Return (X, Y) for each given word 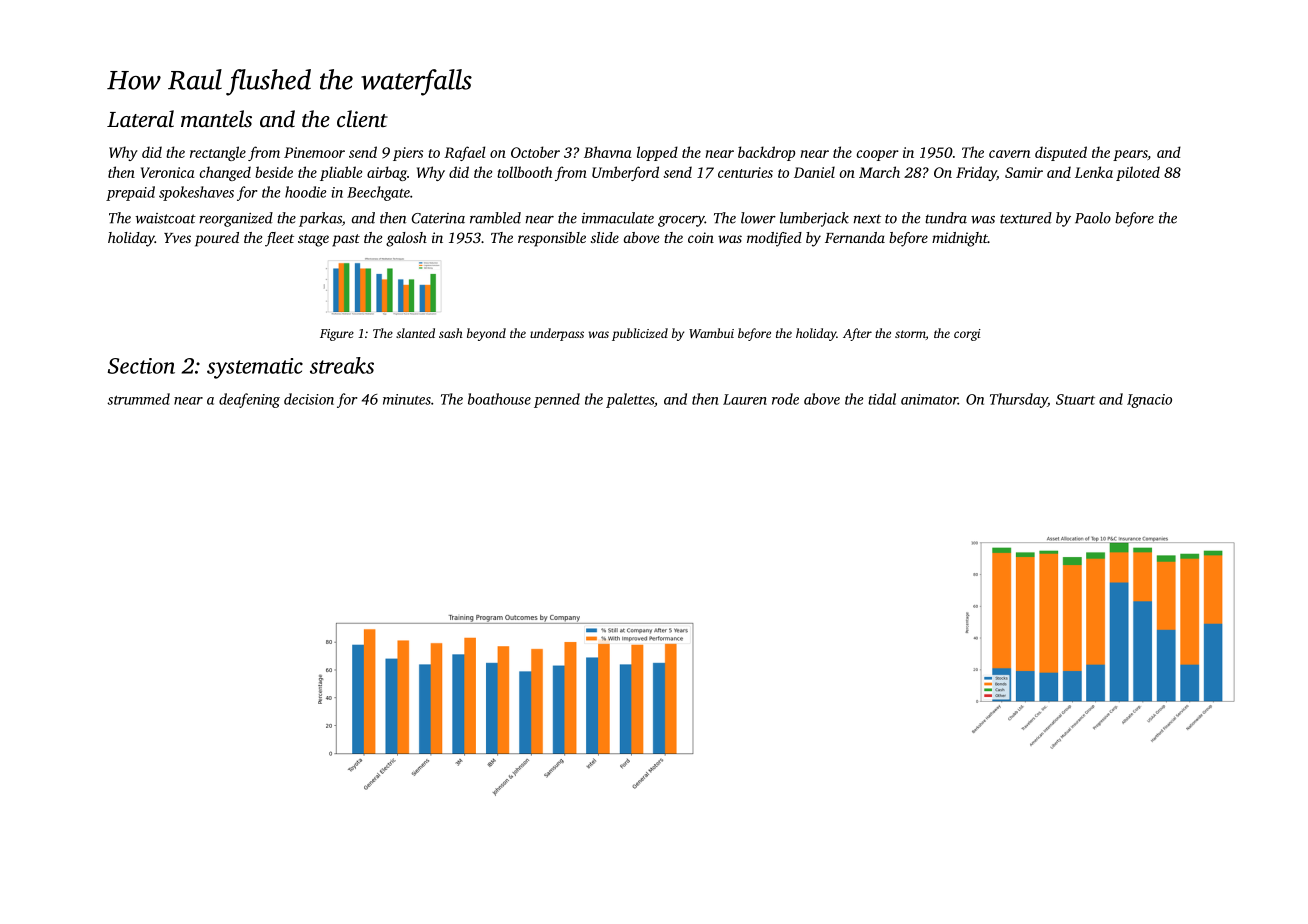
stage (313, 240)
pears (1130, 155)
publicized (640, 334)
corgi (967, 335)
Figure (337, 335)
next (867, 219)
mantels (216, 119)
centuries (745, 172)
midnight (960, 239)
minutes (407, 399)
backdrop (766, 153)
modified (774, 239)
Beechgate (378, 193)
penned (557, 400)
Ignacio (1149, 401)
